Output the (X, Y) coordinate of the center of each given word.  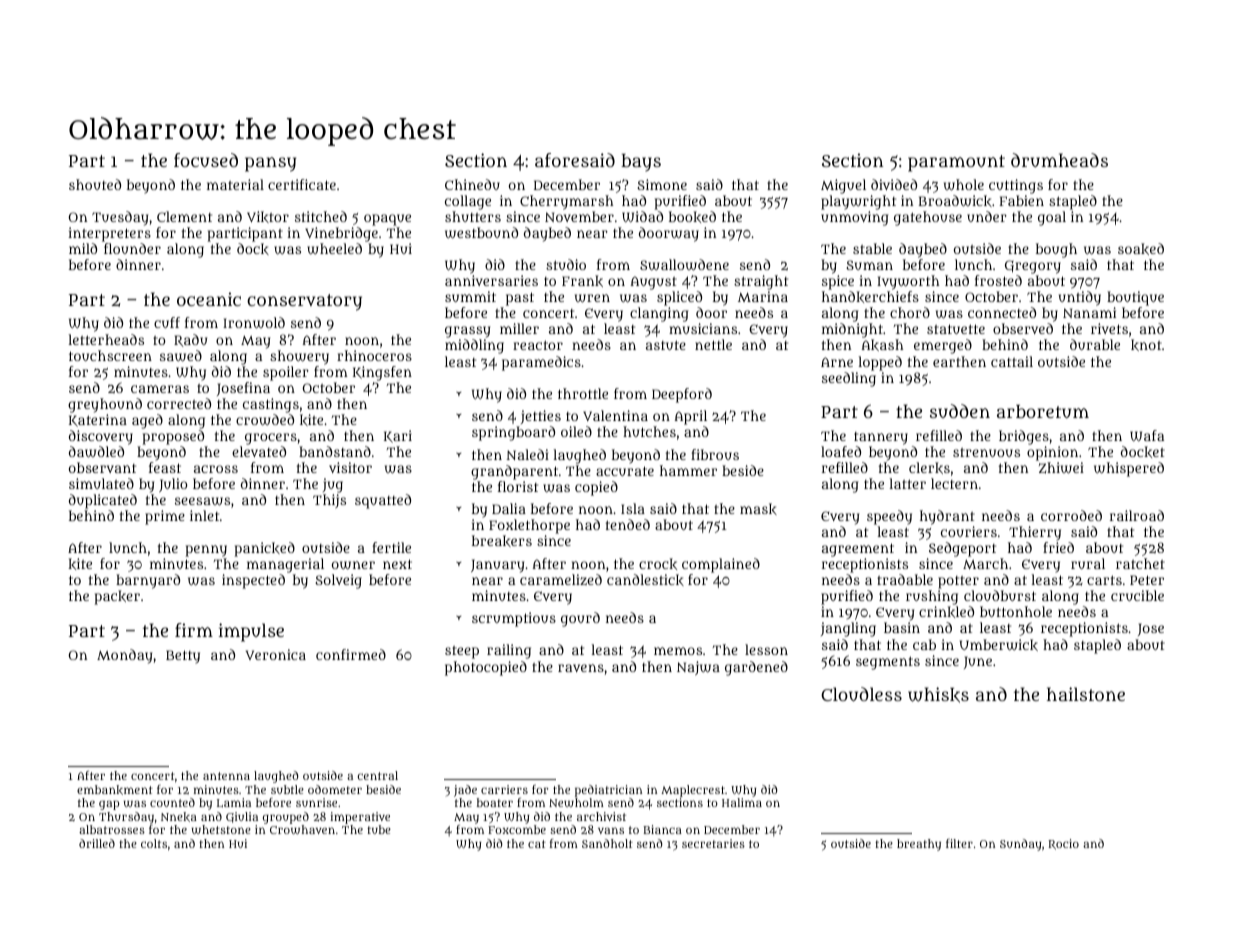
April (690, 417)
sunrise (316, 802)
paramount (956, 163)
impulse (251, 632)
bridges (1024, 437)
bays (641, 163)
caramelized (561, 579)
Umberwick (999, 645)
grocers (271, 439)
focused (206, 160)
